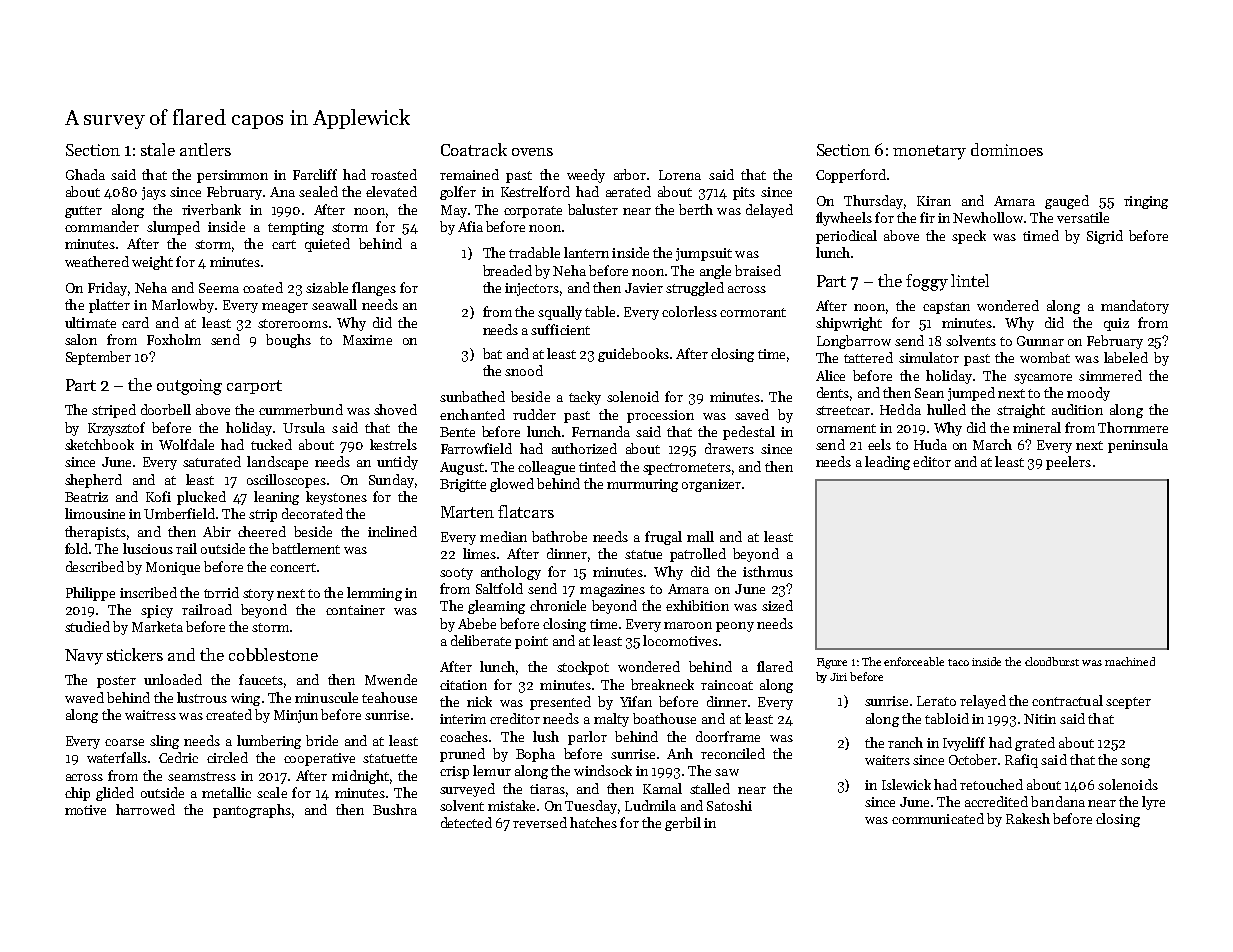 This screenshot has width=1233, height=952. What do you see at coordinates (983, 702) in the screenshot?
I see `relayed` at bounding box center [983, 702].
